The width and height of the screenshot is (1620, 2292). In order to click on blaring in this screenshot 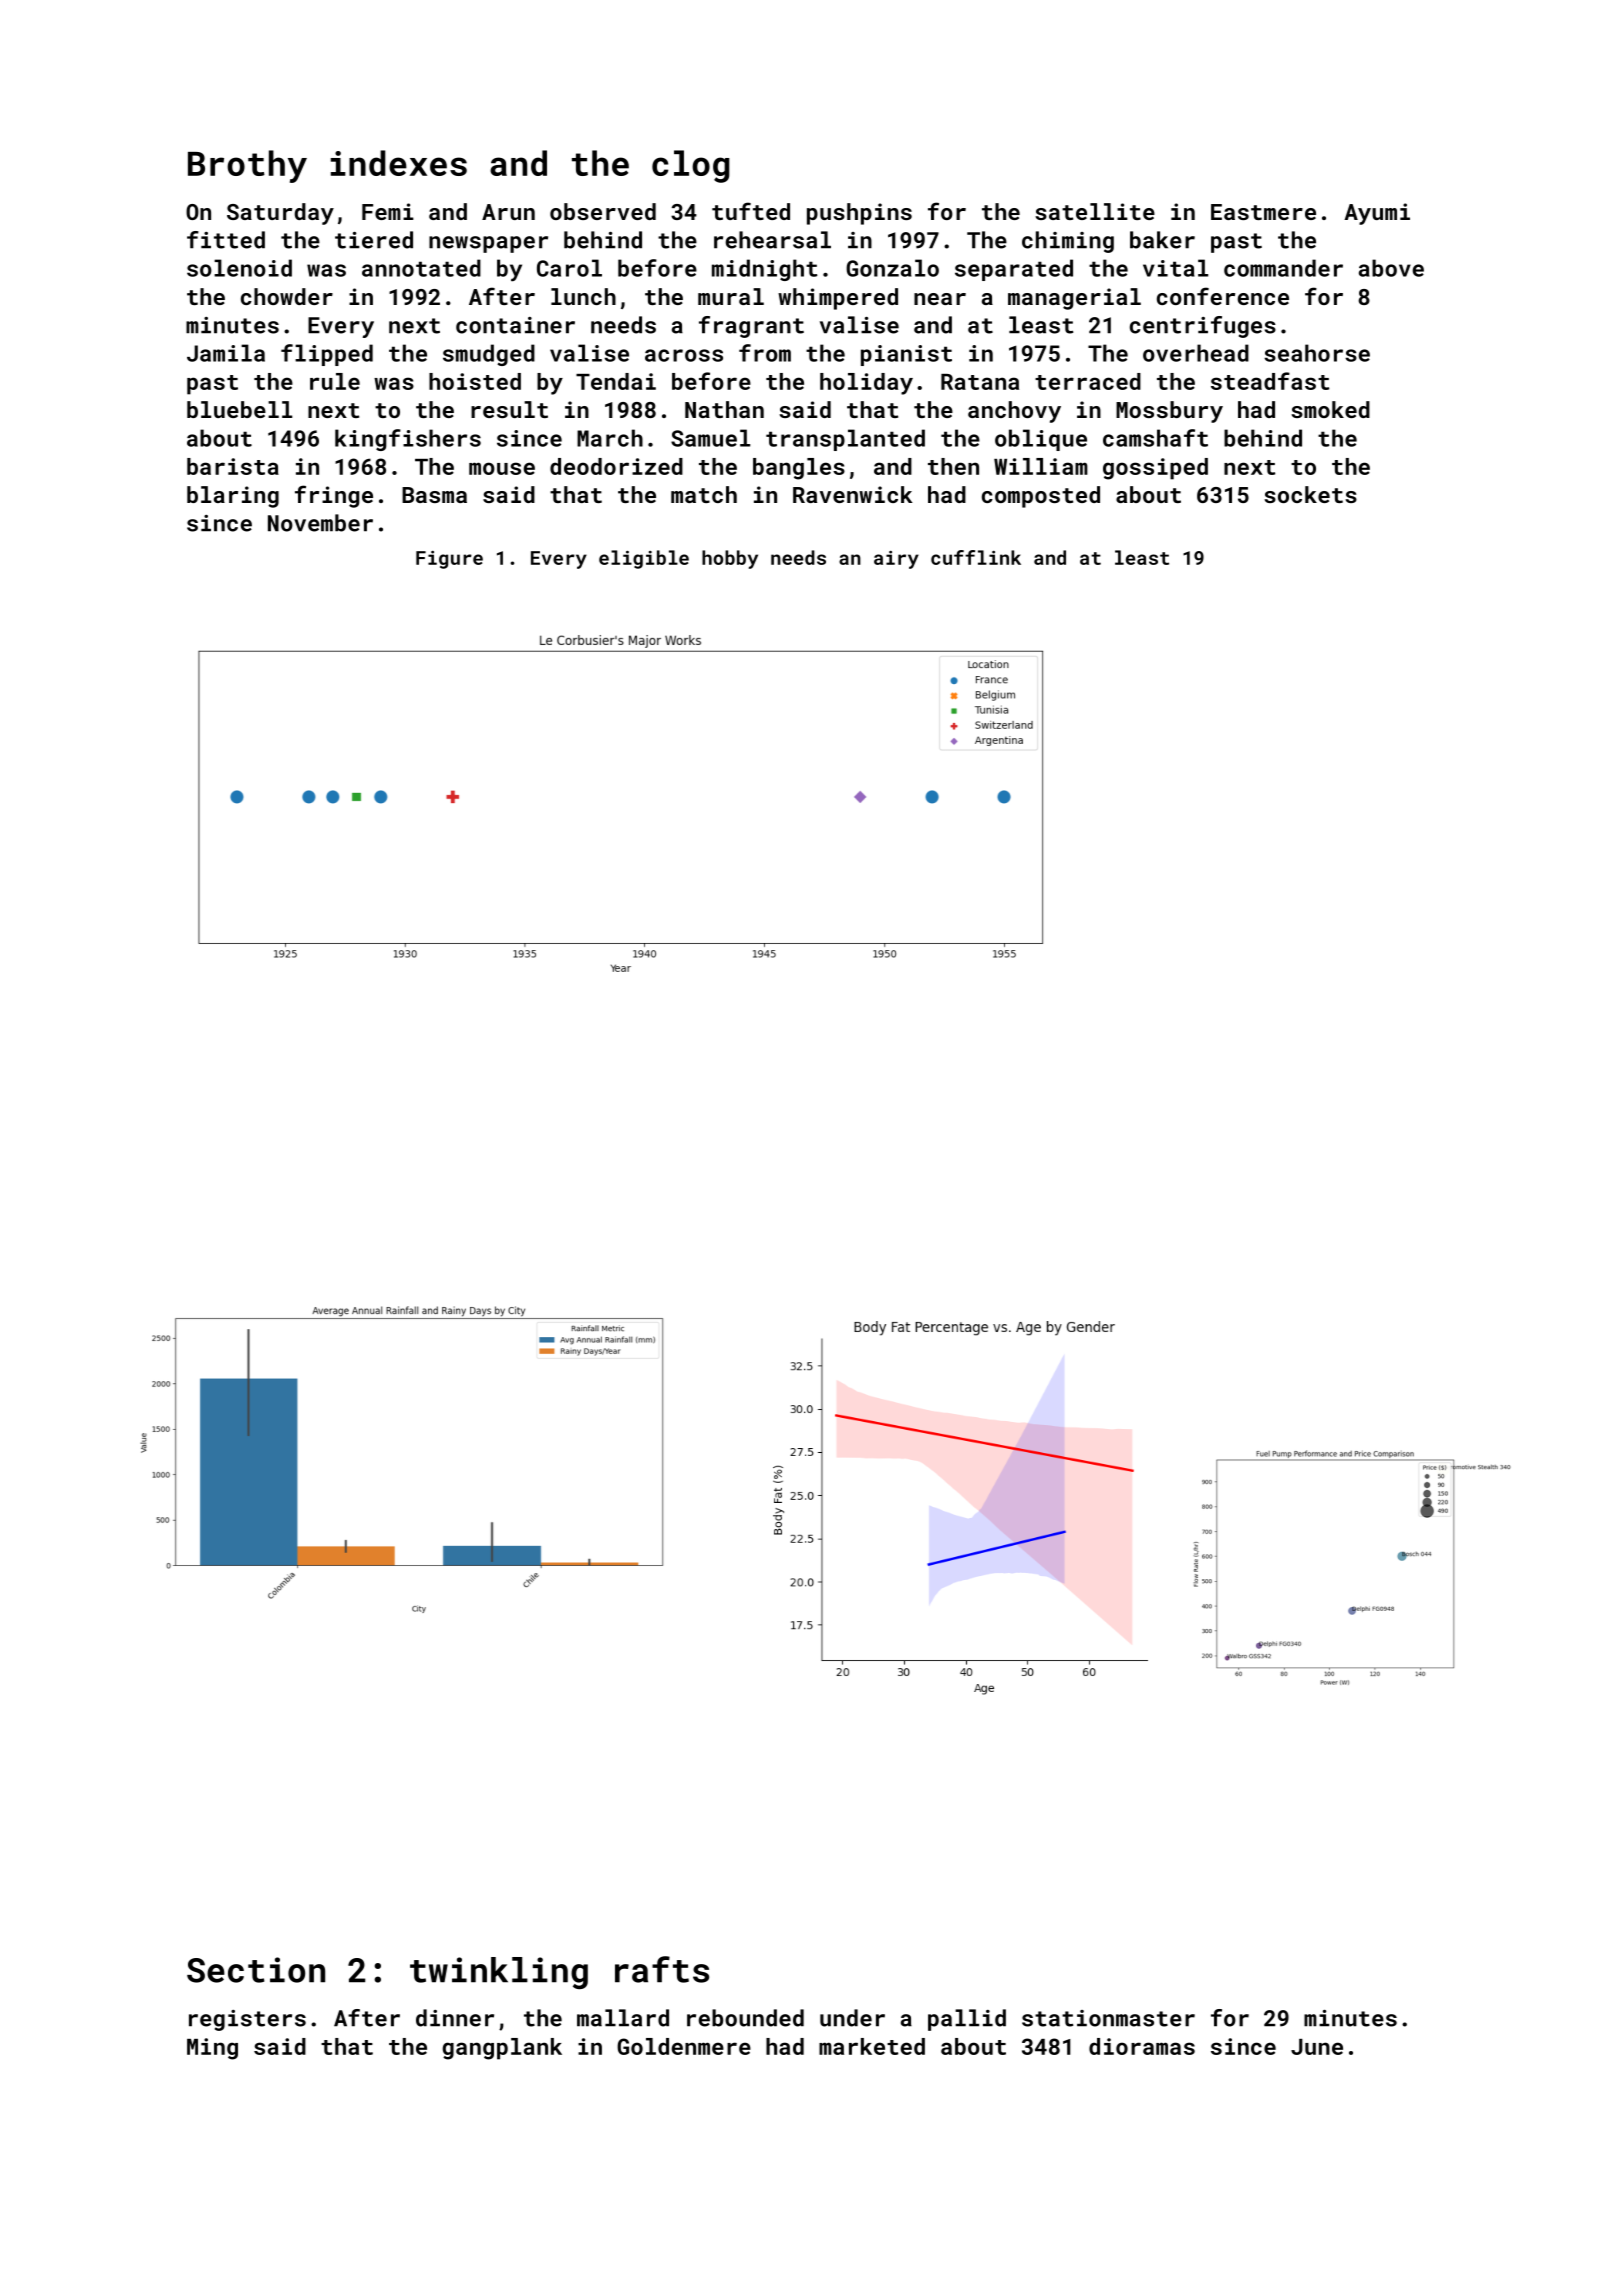, I will do `click(233, 497)`.
